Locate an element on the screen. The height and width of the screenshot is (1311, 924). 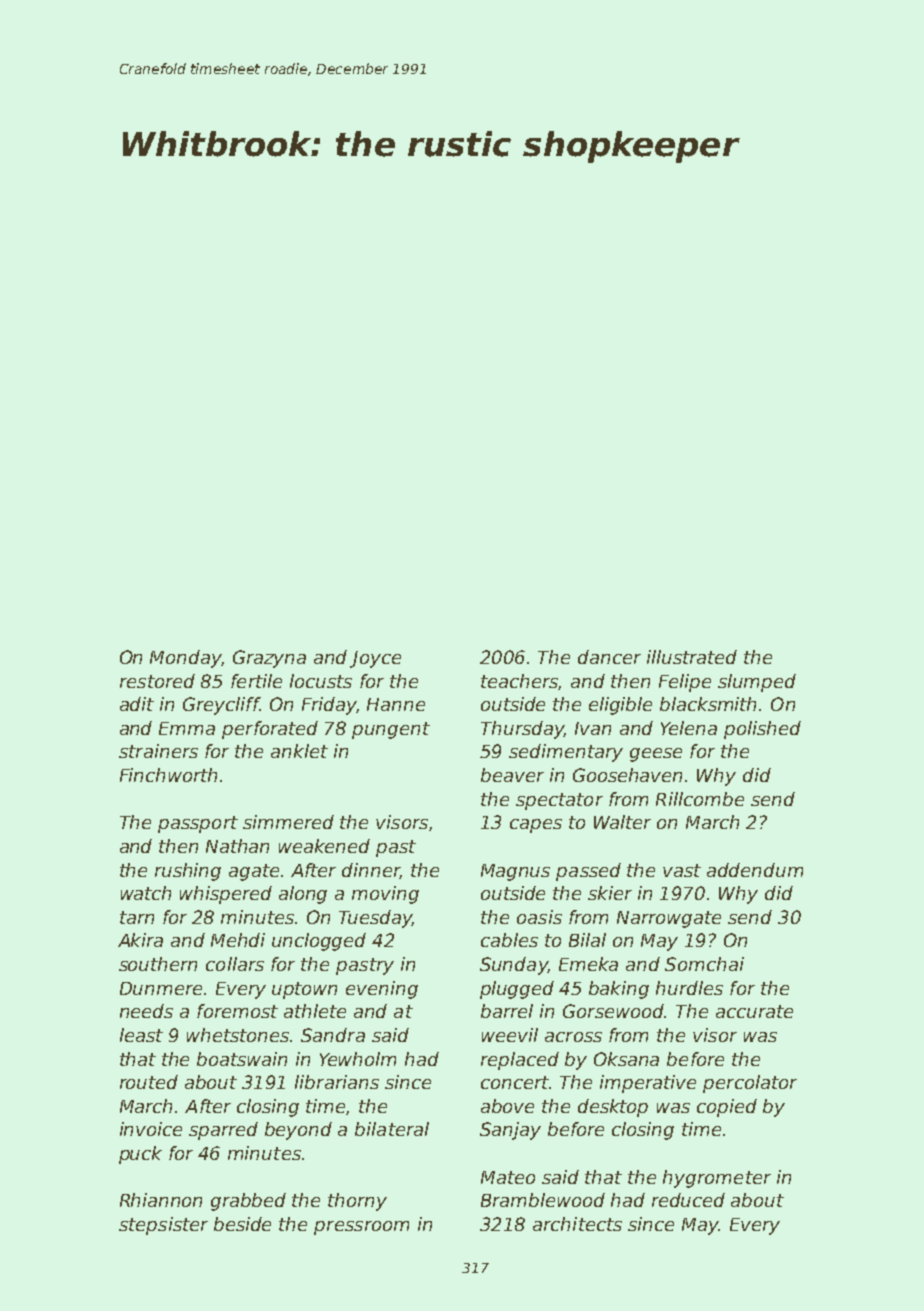
beaver is located at coordinates (512, 775).
